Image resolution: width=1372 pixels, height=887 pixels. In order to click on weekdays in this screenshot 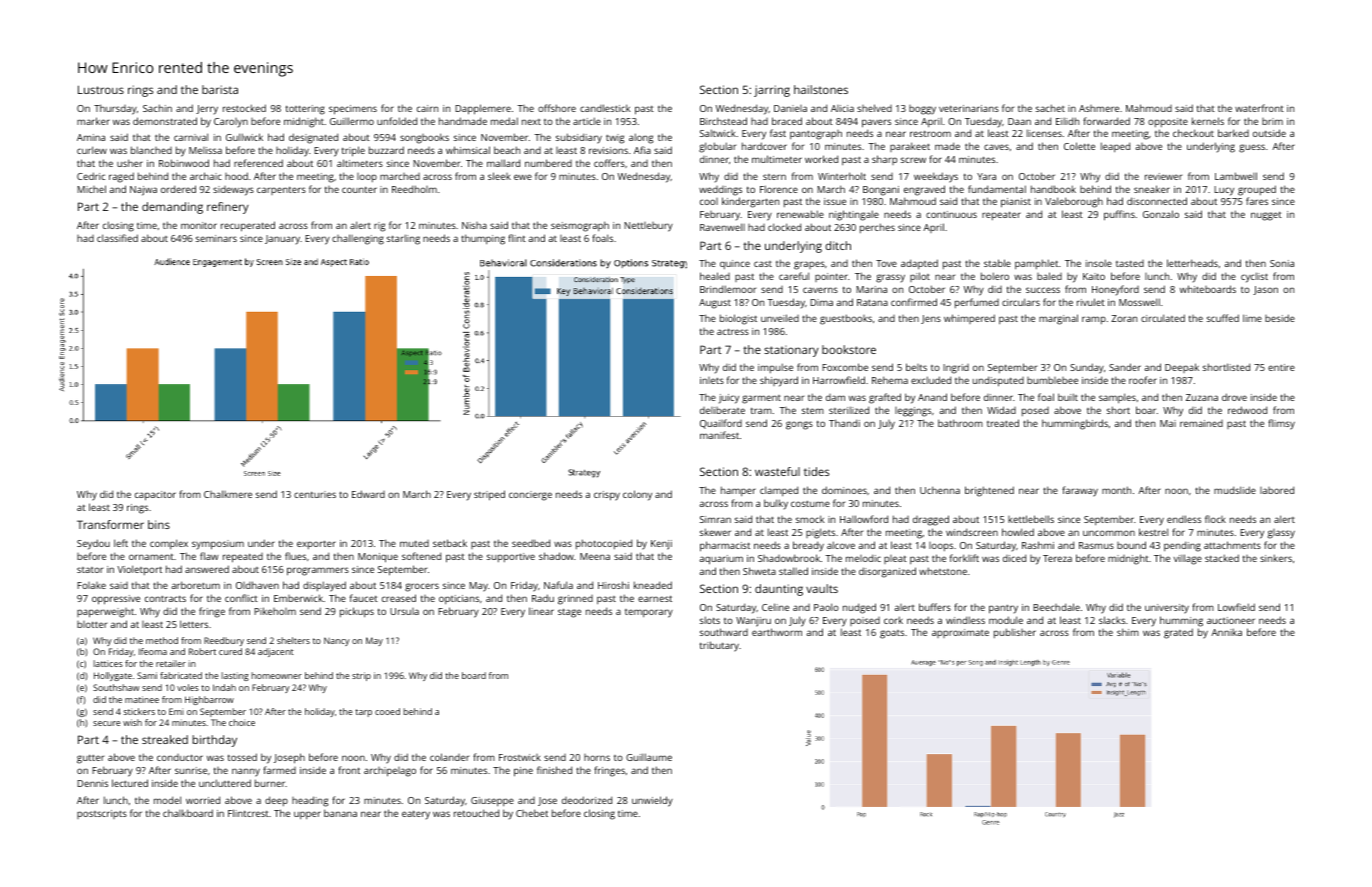, I will do `click(936, 177)`.
